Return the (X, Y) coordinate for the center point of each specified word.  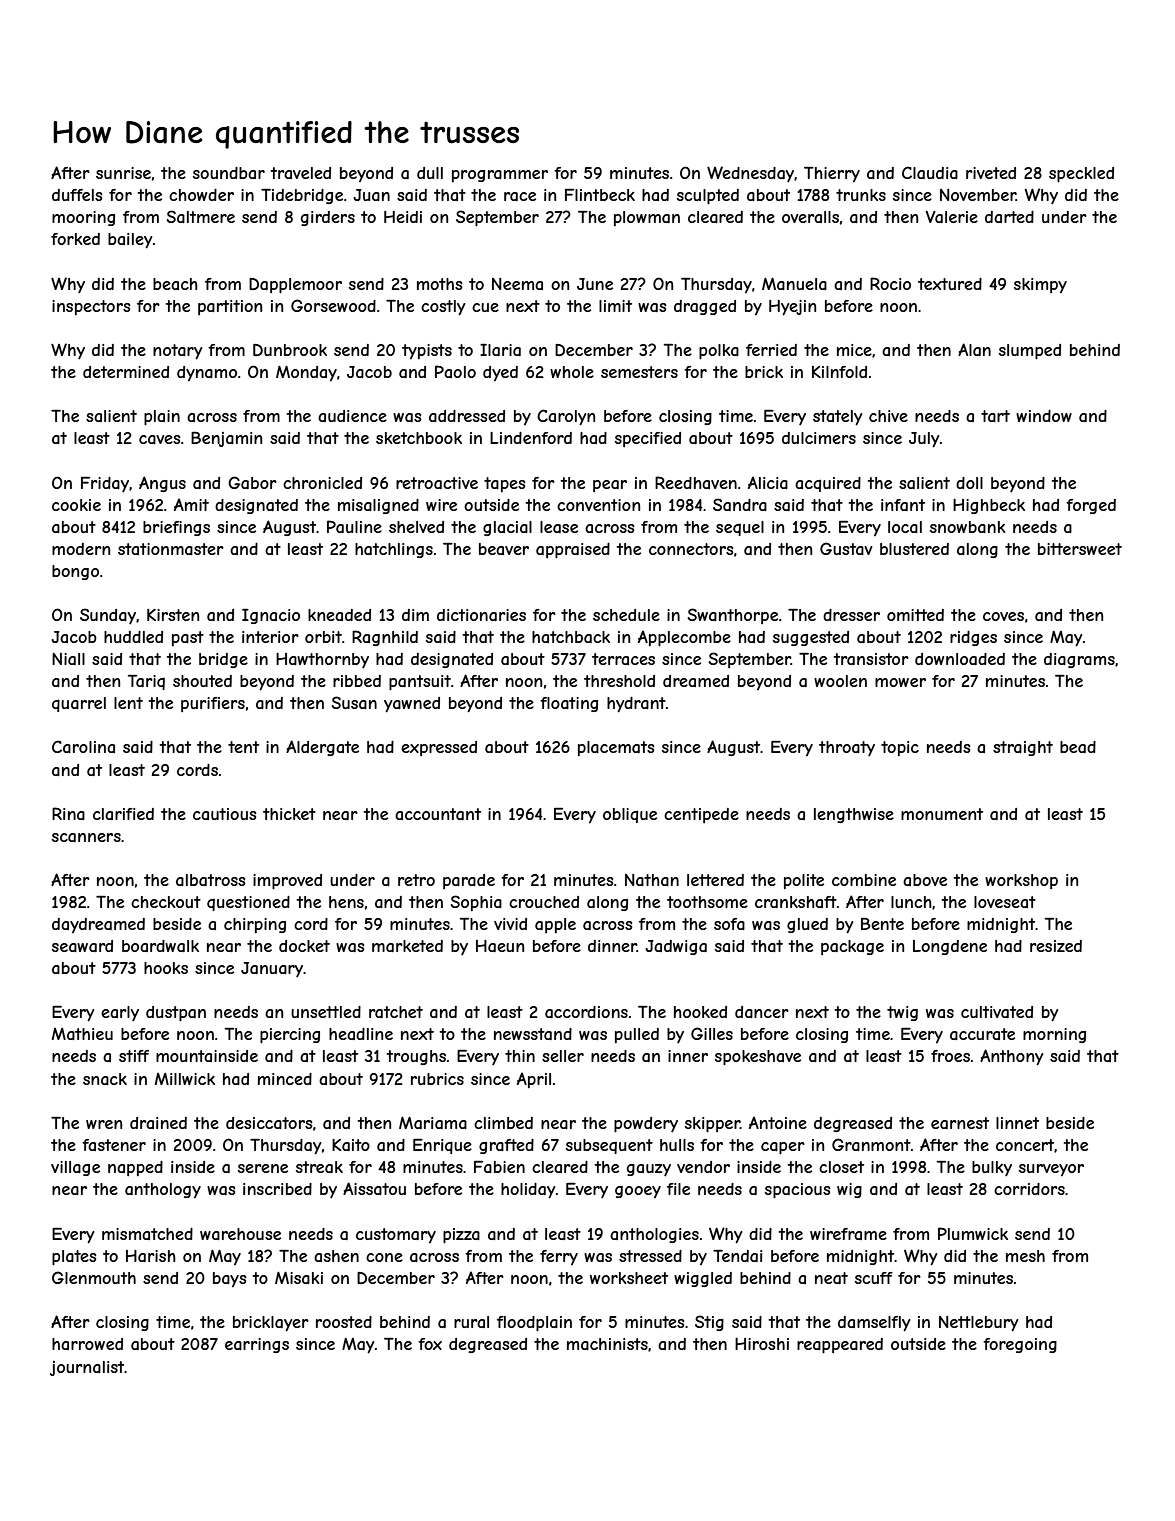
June (595, 284)
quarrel (79, 704)
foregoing (1020, 1345)
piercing (290, 1036)
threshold (619, 681)
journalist (87, 1368)
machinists (607, 1344)
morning (1054, 1035)
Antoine (778, 1122)
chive (888, 416)
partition (230, 307)
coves (1003, 616)
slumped (1030, 352)
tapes (505, 484)
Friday (105, 484)
